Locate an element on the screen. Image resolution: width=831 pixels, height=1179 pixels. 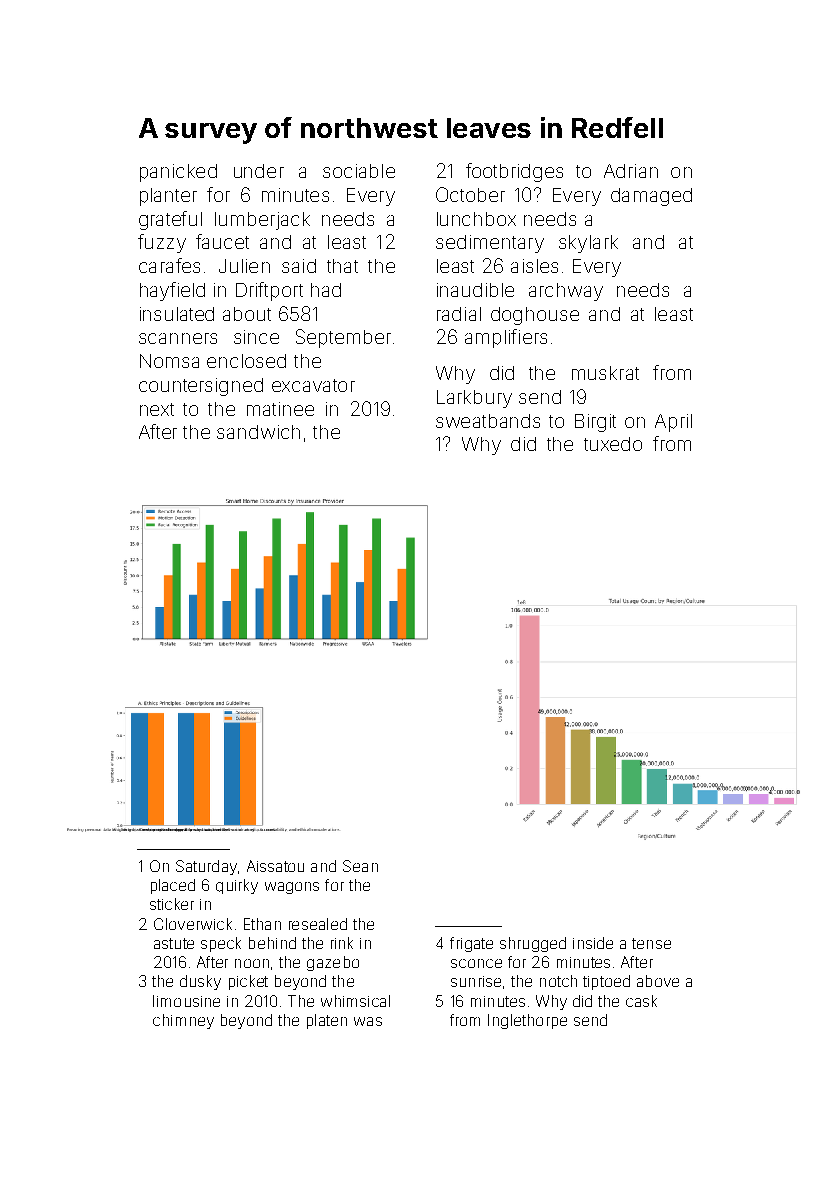
Adrian is located at coordinates (631, 171).
